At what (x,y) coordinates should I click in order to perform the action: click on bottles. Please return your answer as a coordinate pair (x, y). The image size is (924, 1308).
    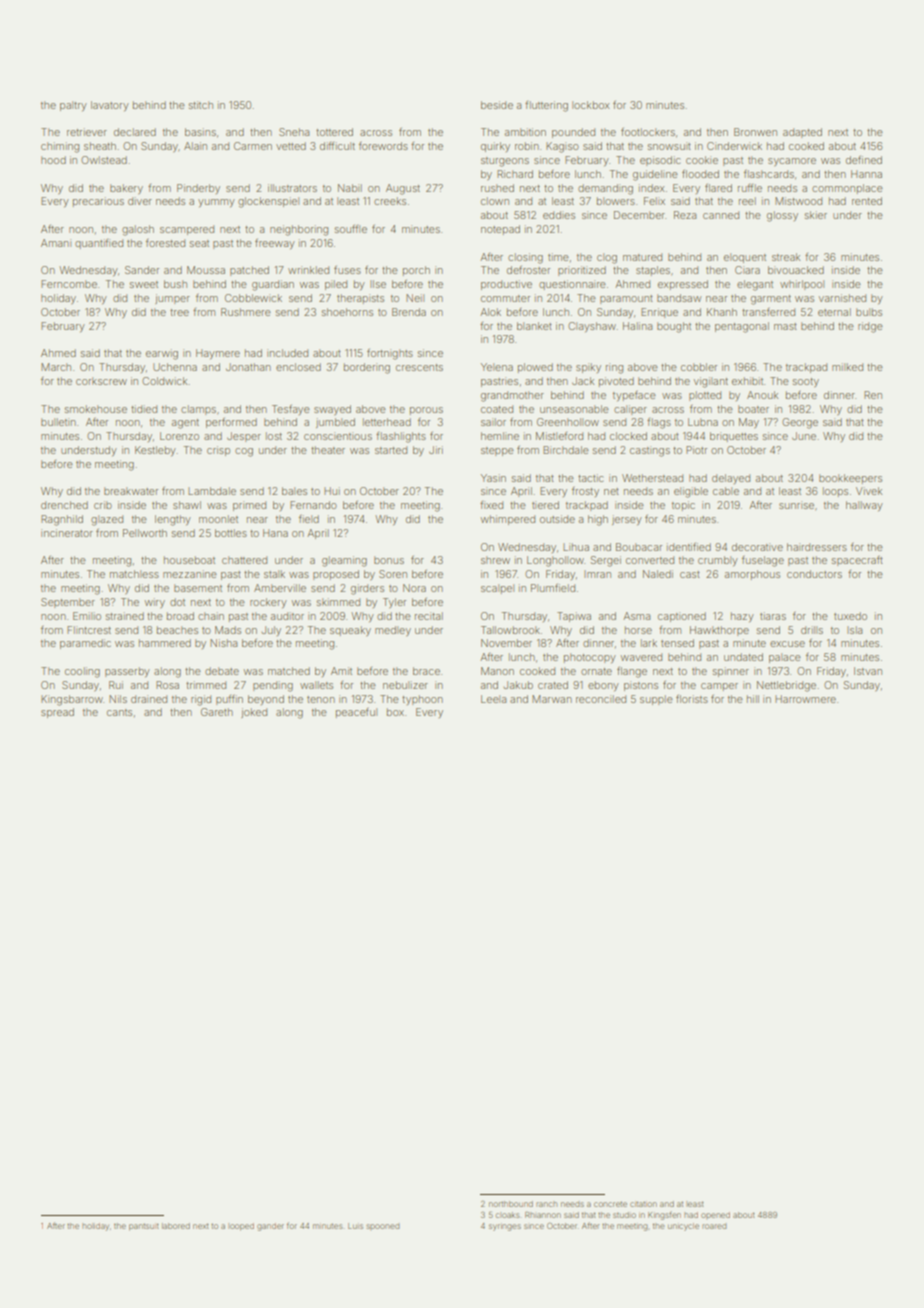
    Looking at the image, I should click on (231, 533).
